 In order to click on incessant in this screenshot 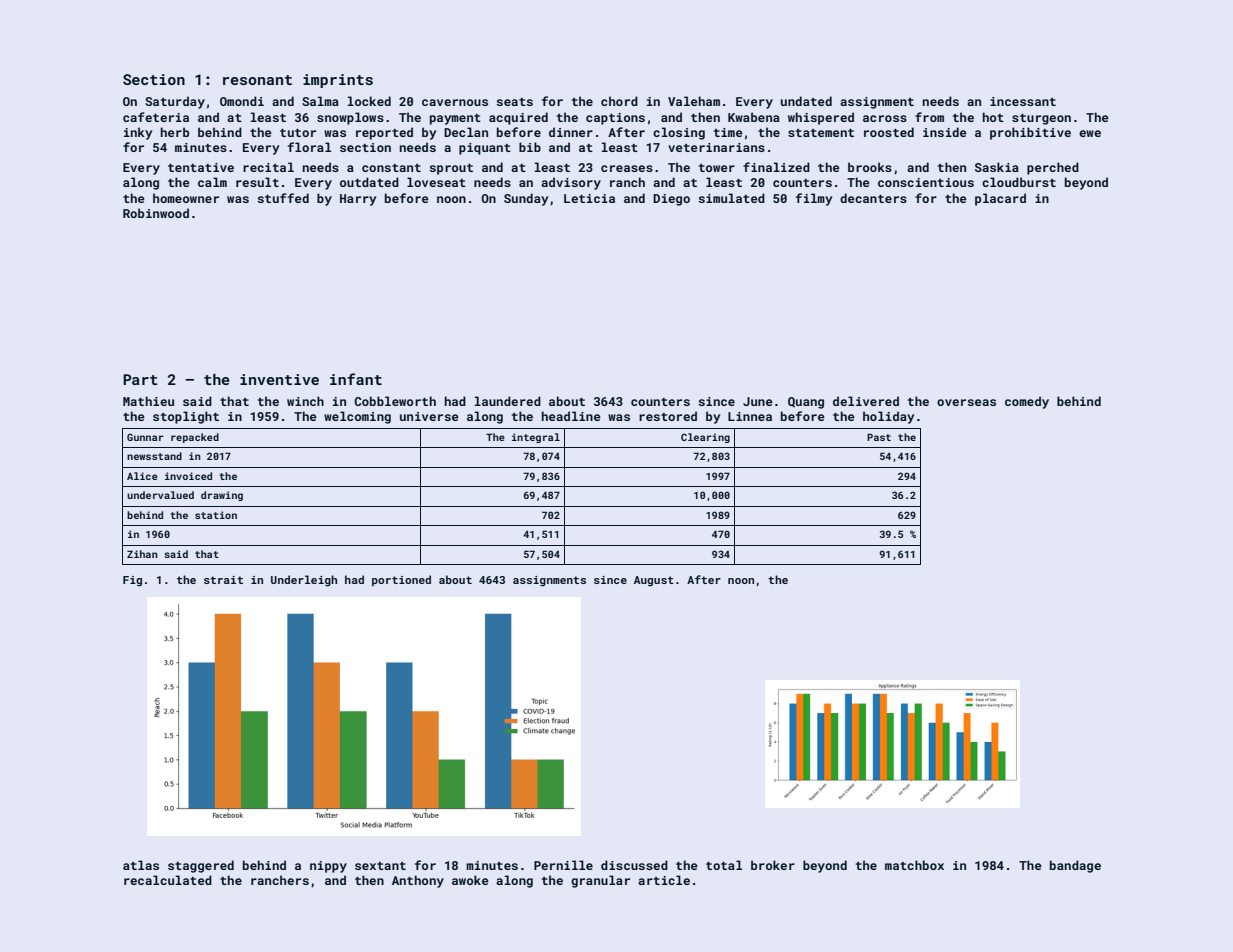, I will do `click(1023, 101)`.
